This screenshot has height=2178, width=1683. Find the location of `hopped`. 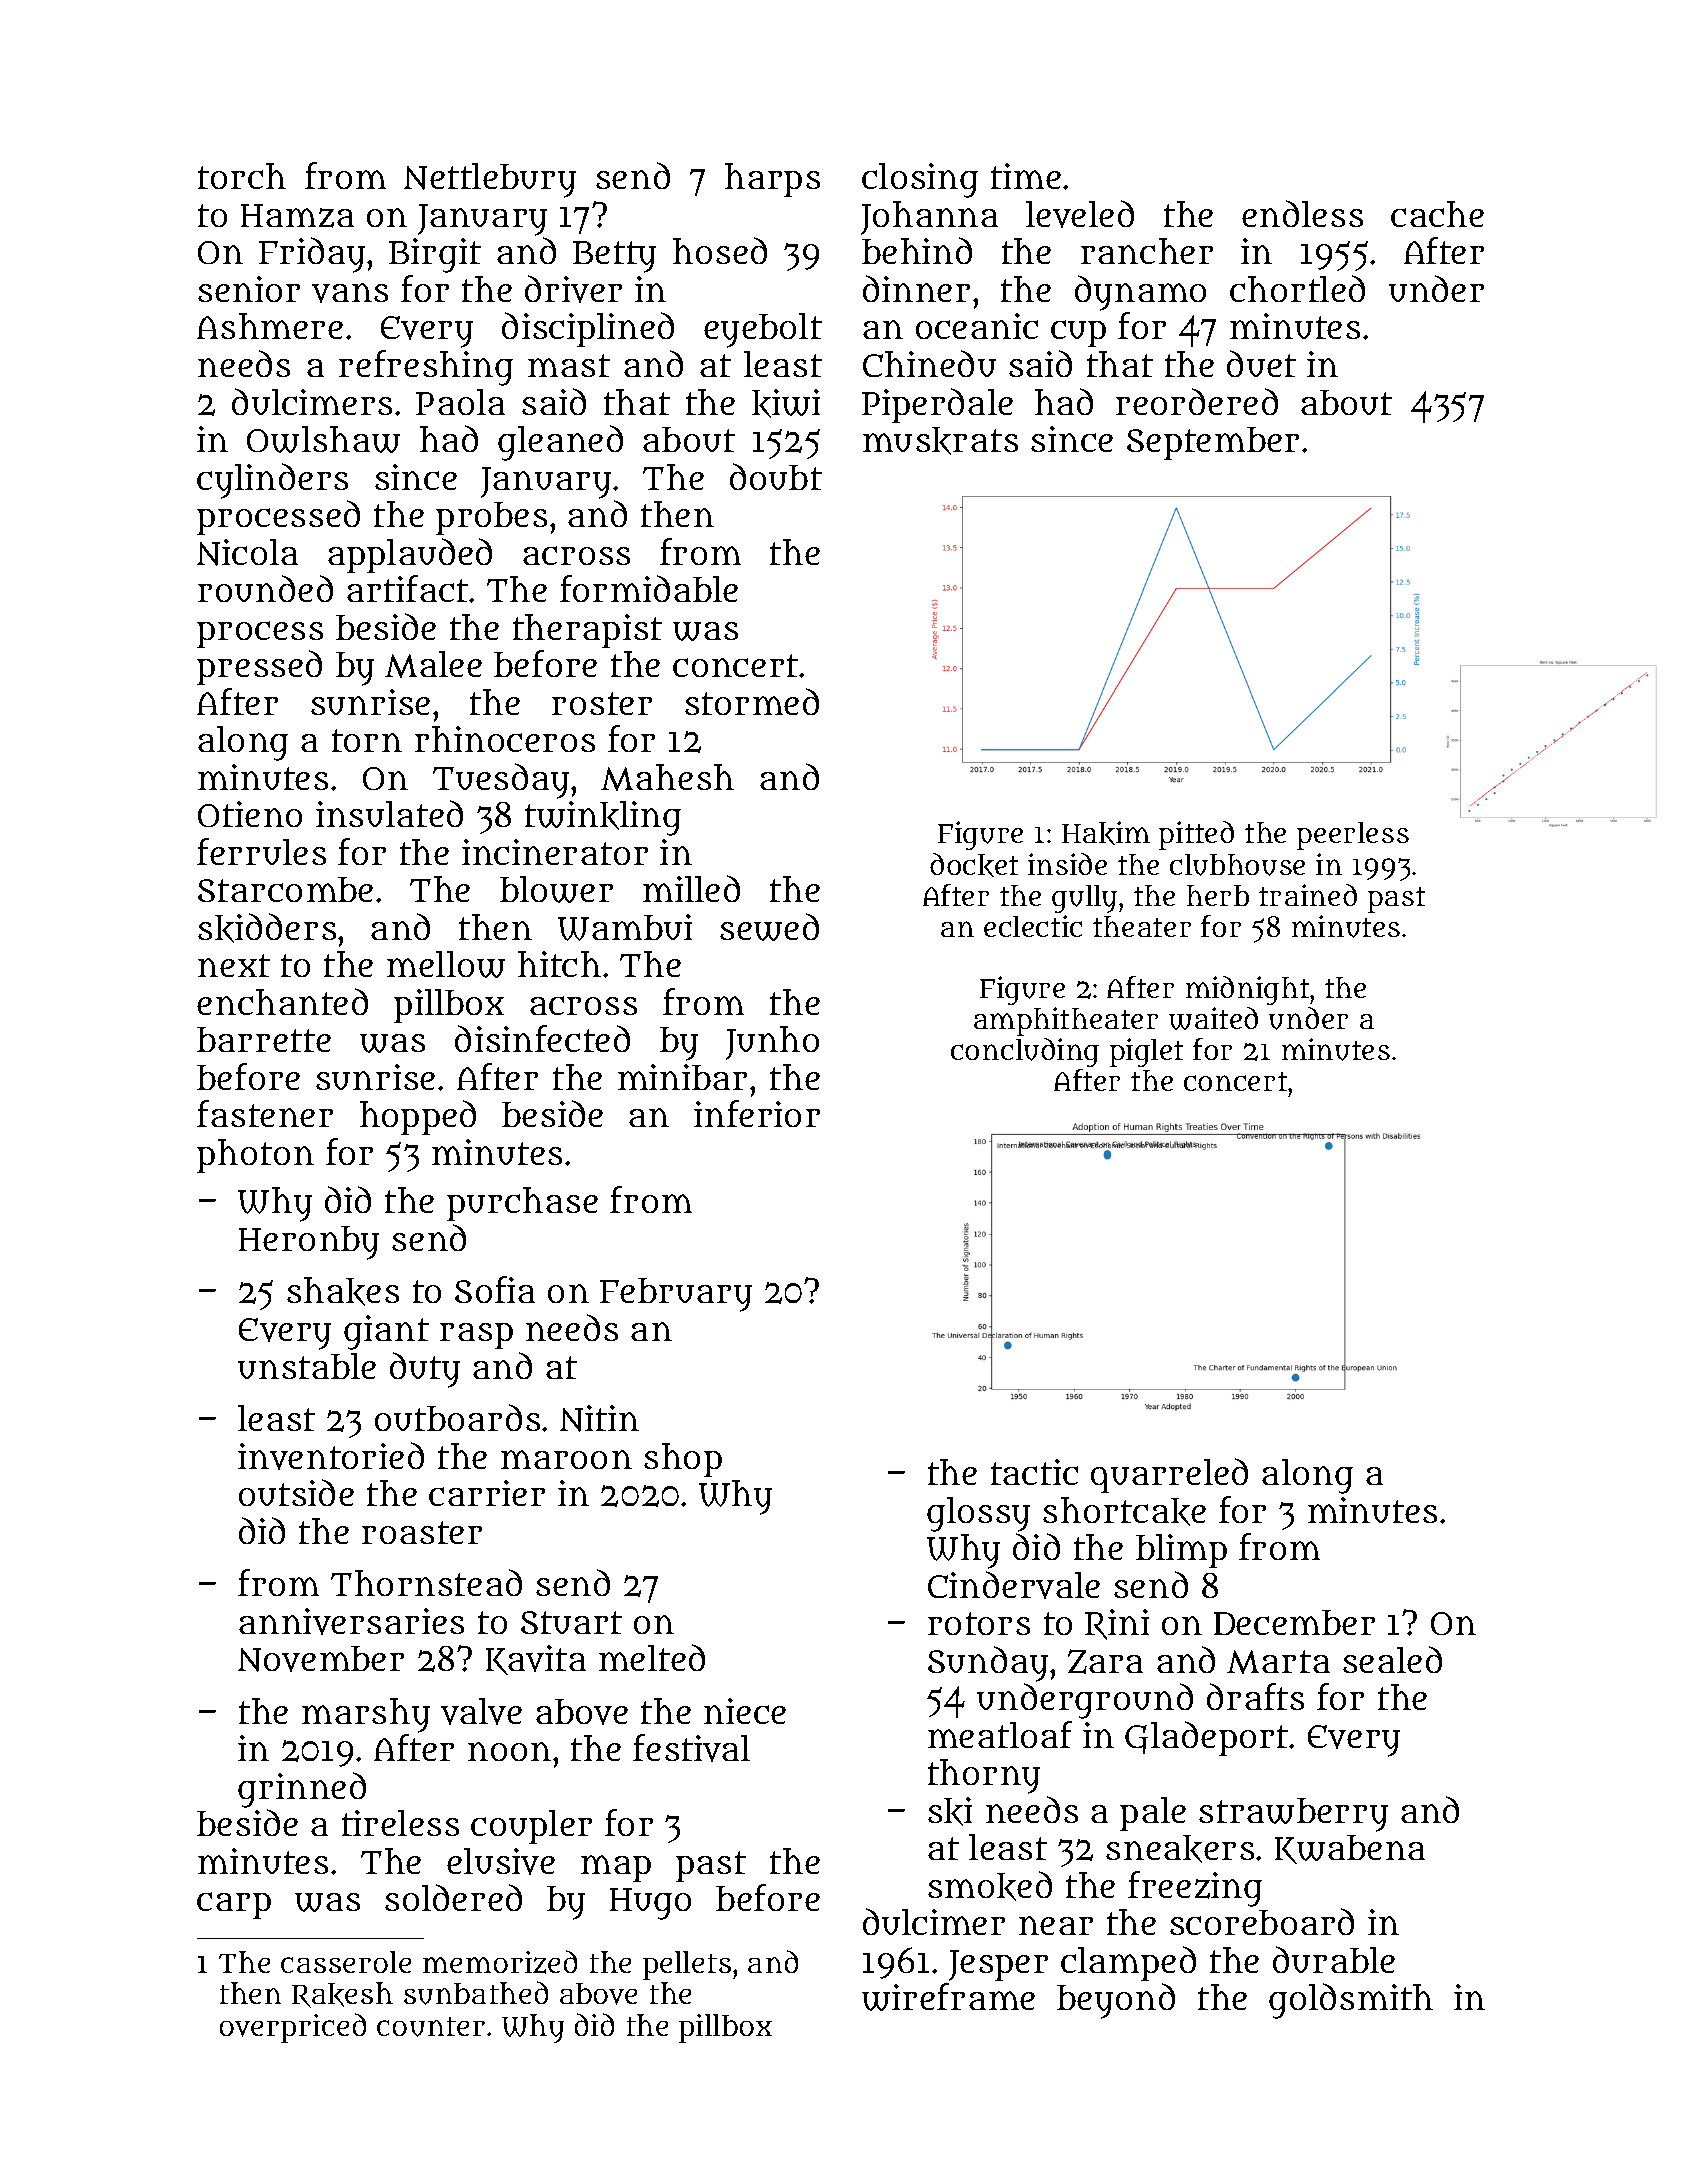

hopped is located at coordinates (418, 1117).
